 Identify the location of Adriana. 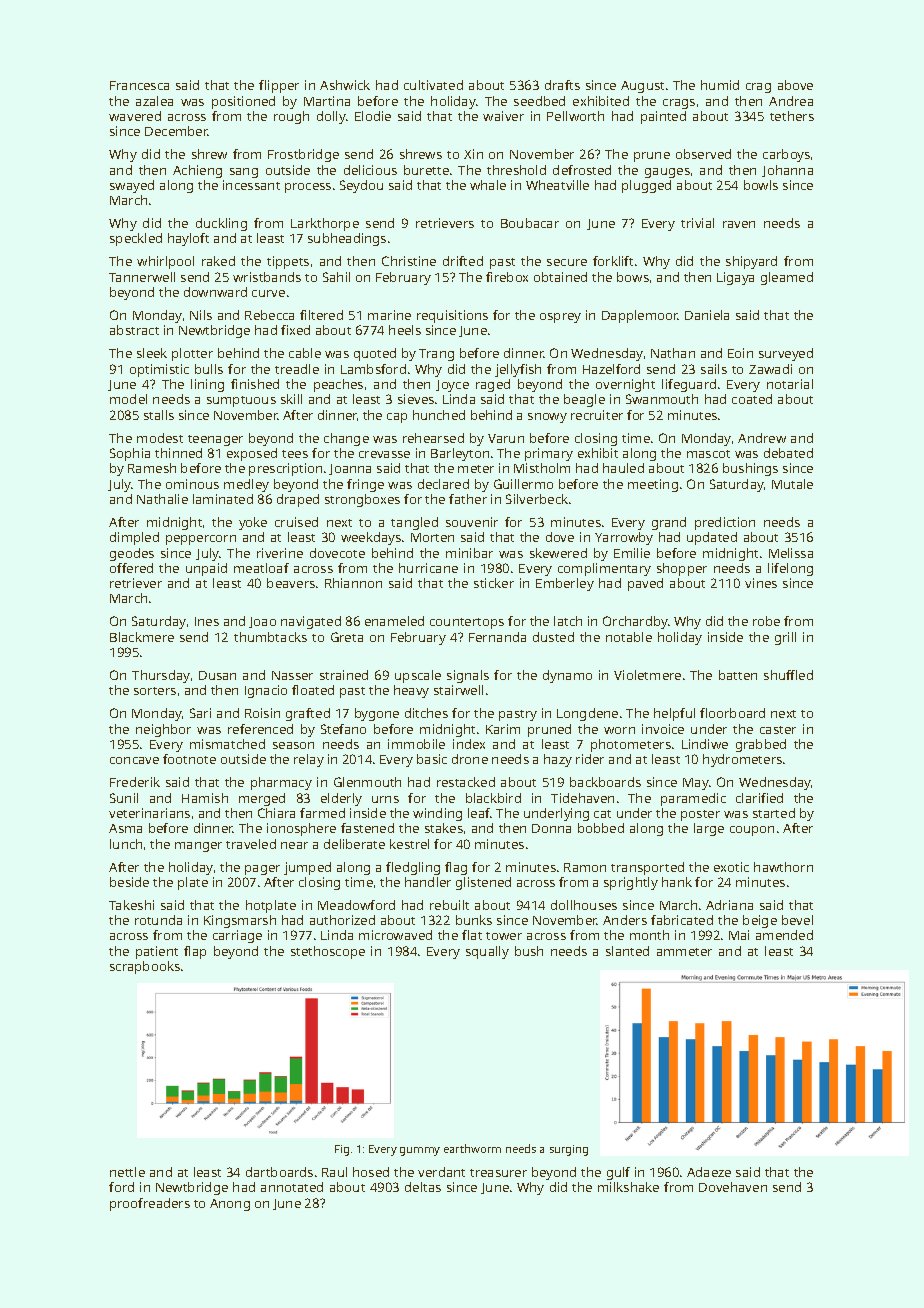
(729, 905).
